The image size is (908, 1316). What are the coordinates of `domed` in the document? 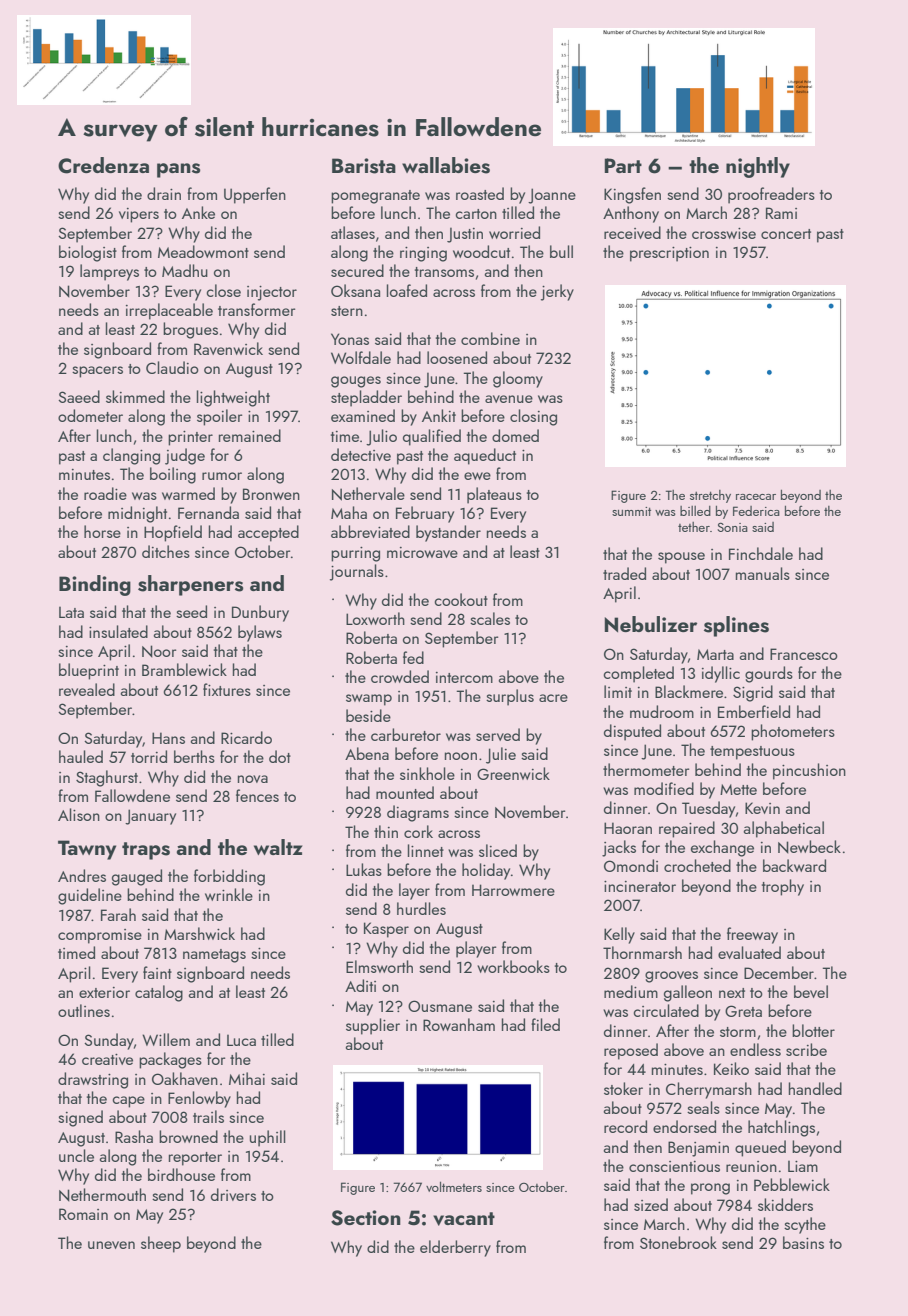 It's located at (515, 435).
